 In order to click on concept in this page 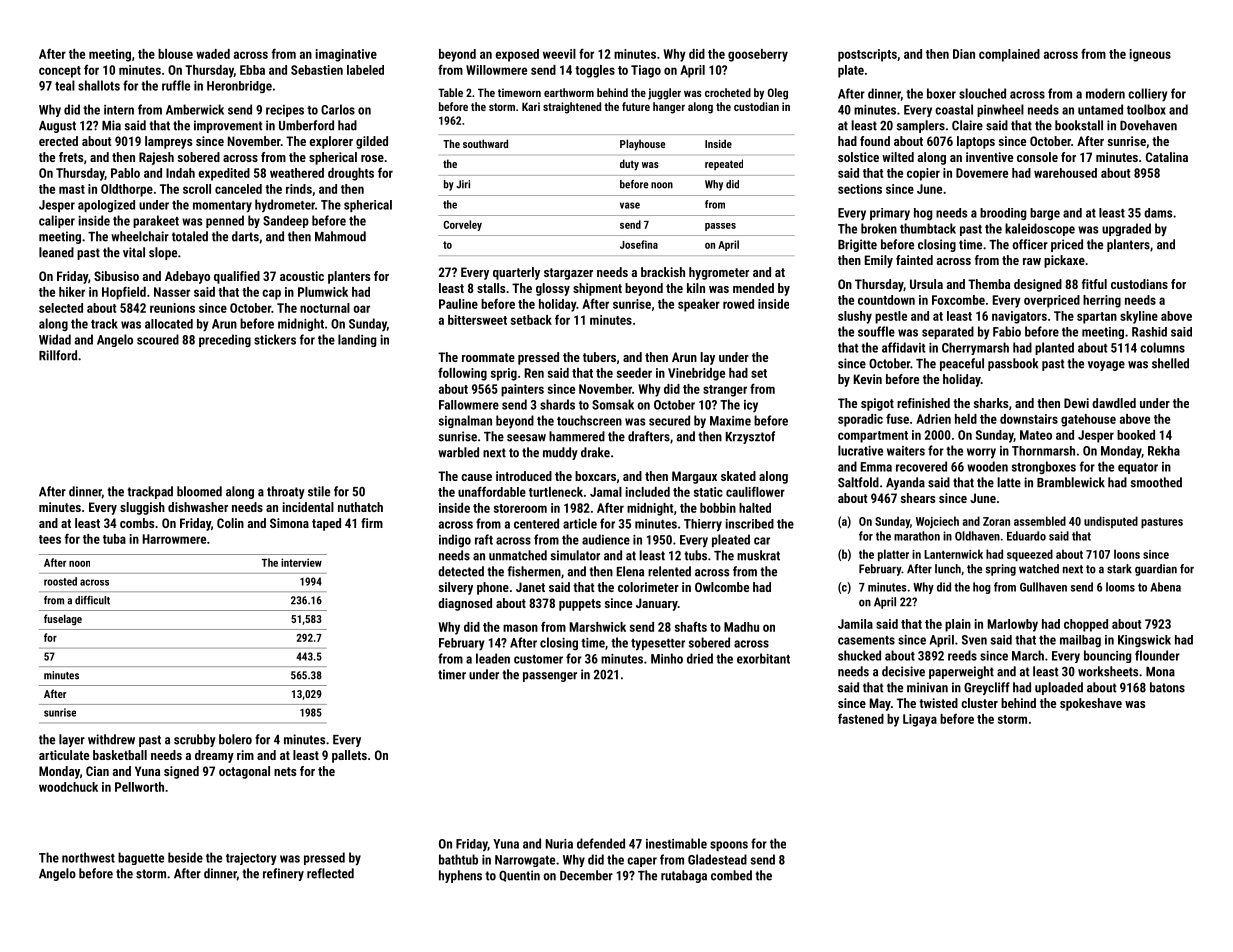, I will do `click(60, 72)`.
